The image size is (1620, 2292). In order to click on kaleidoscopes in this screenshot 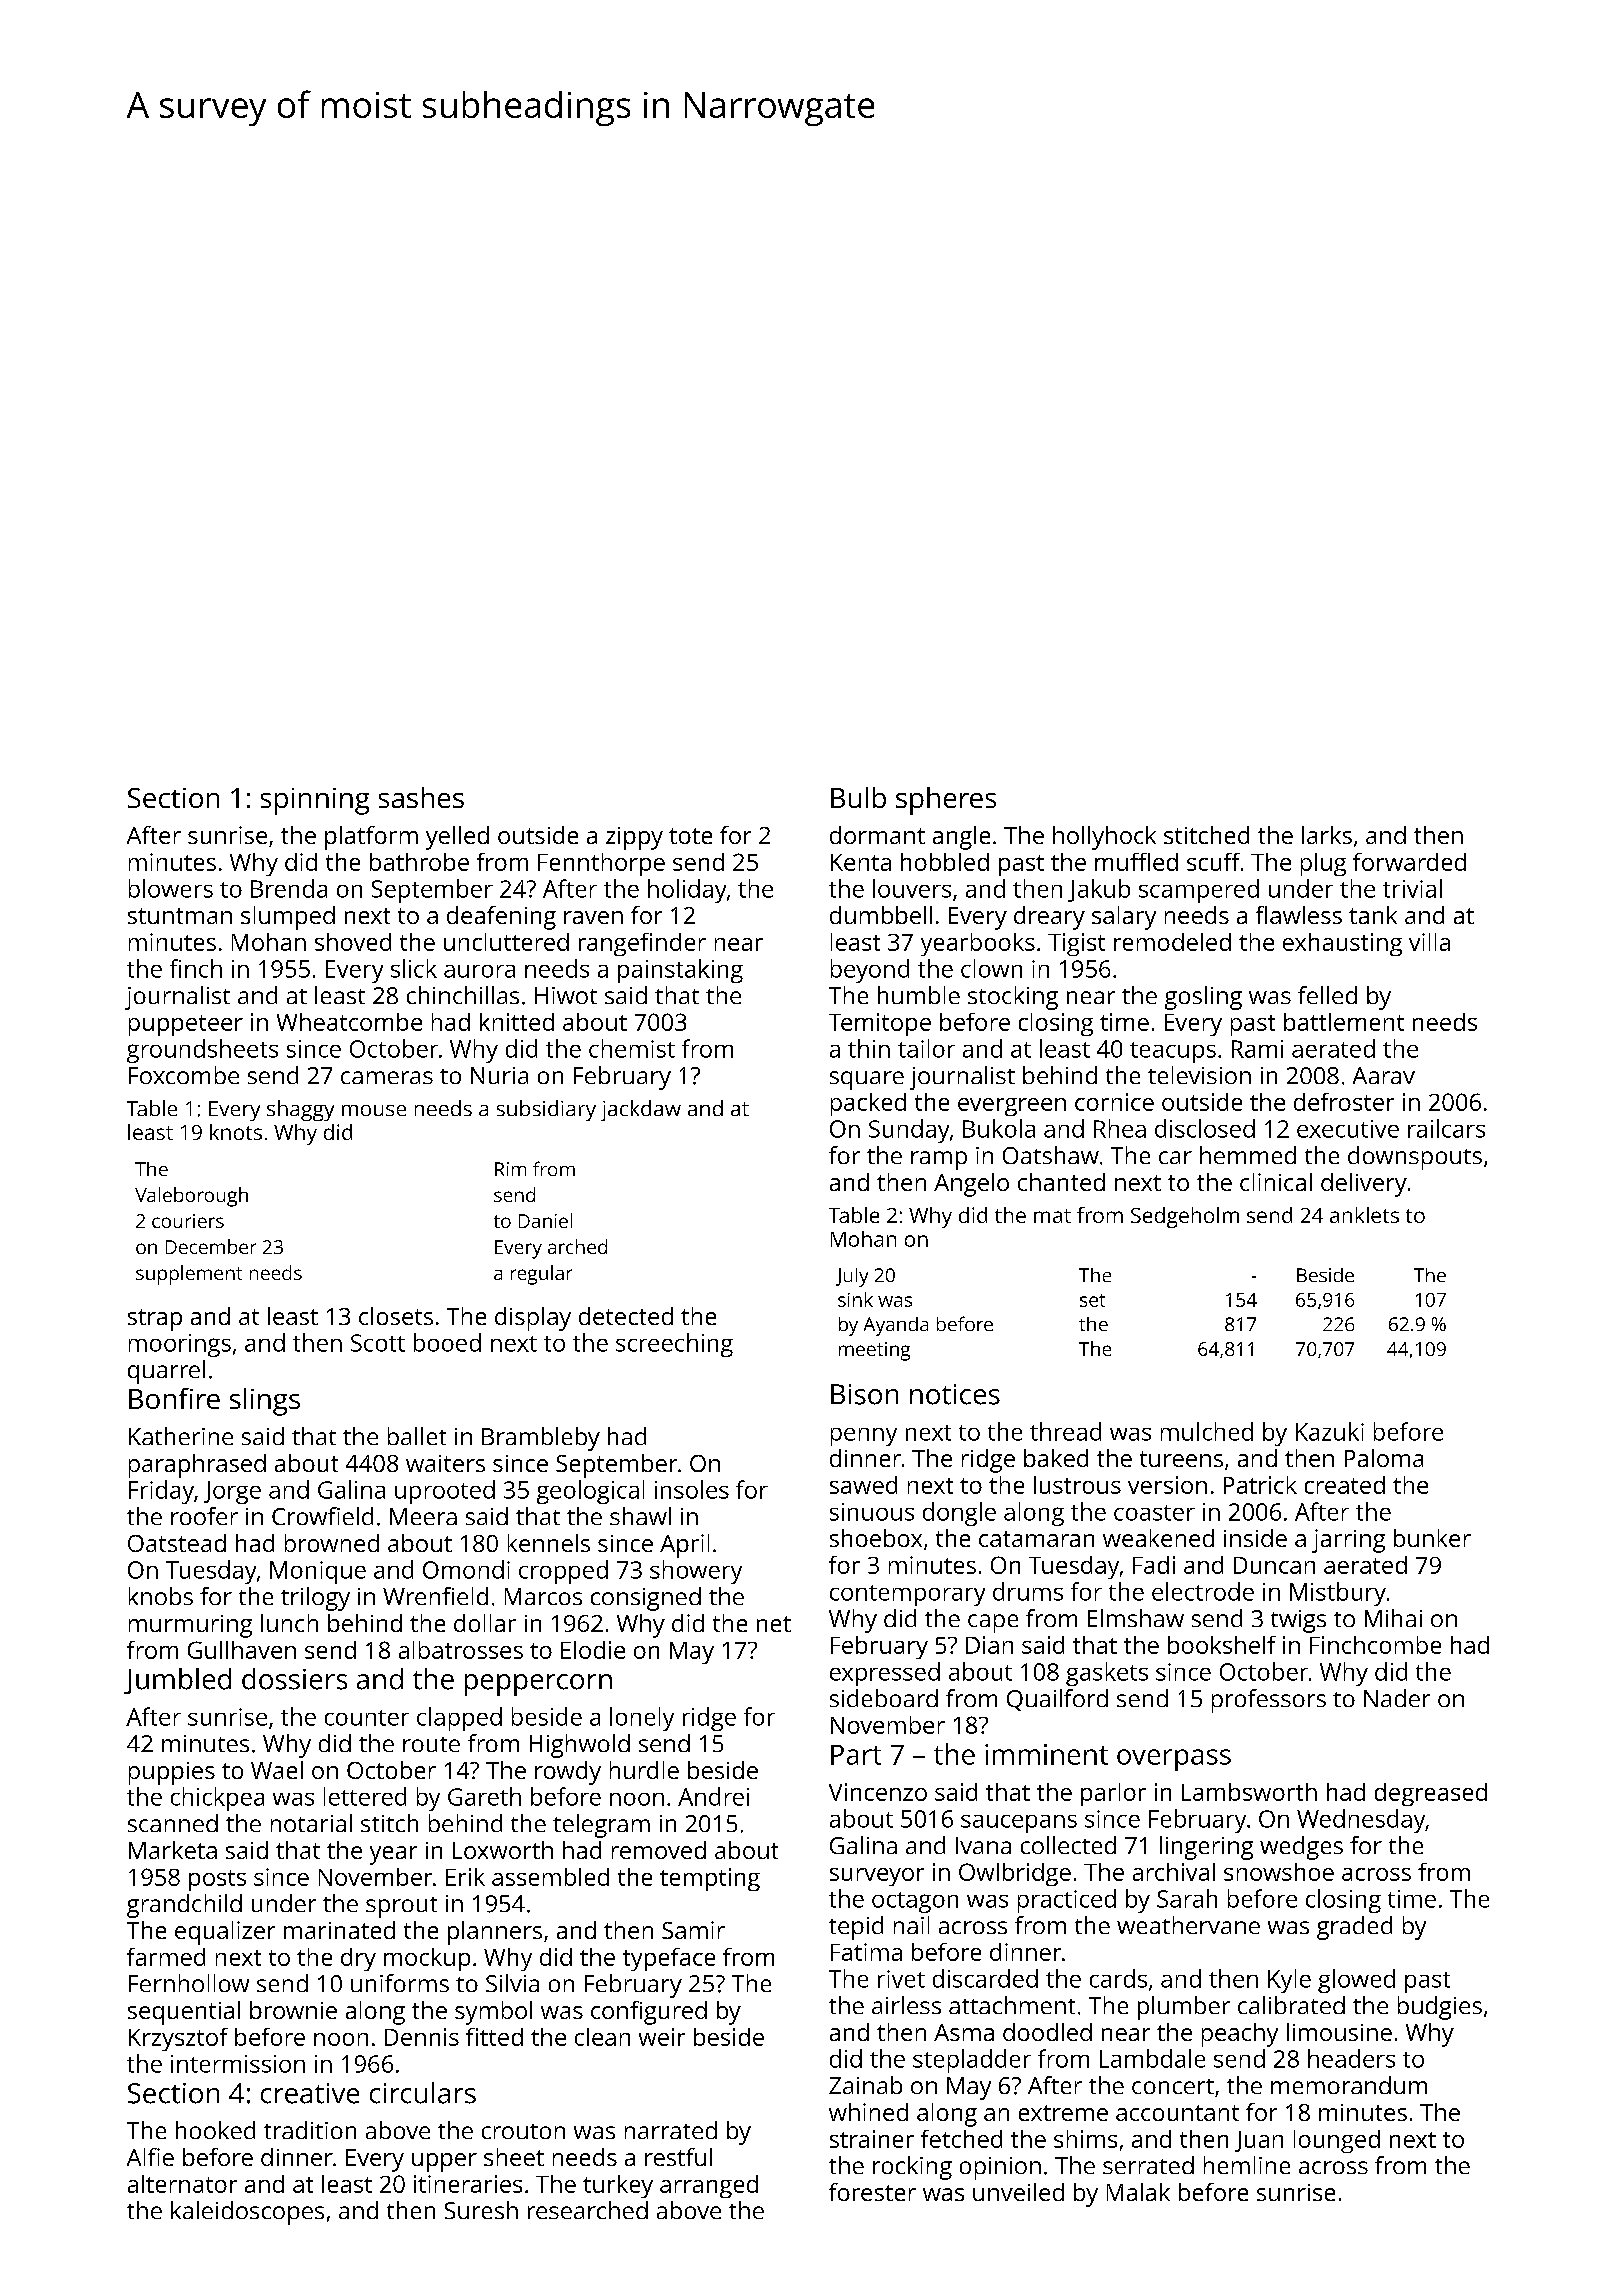, I will do `click(247, 2213)`.
